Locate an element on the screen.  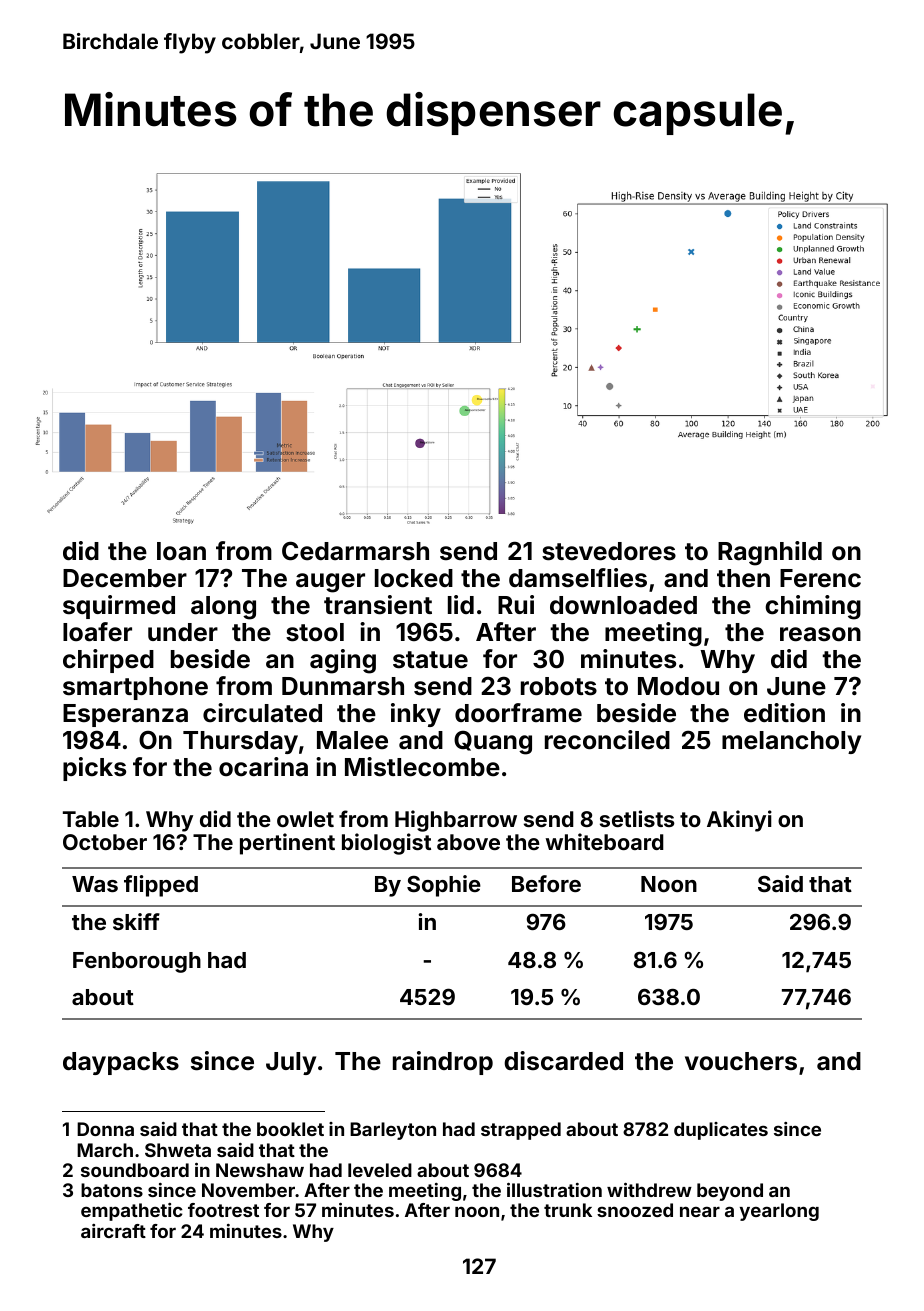
snoozed is located at coordinates (635, 1210).
